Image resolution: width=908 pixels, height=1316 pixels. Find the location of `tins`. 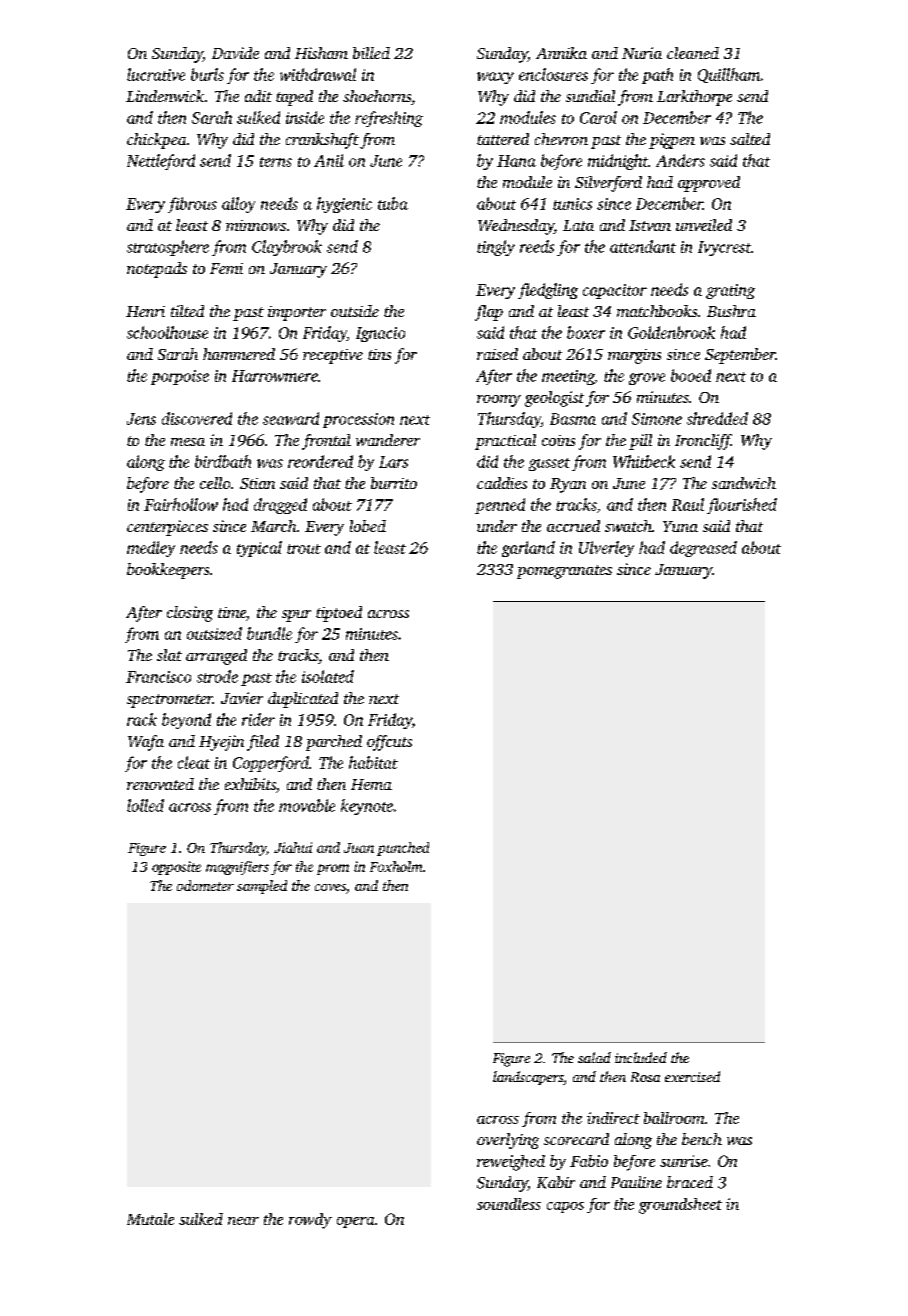

tins is located at coordinates (379, 354).
